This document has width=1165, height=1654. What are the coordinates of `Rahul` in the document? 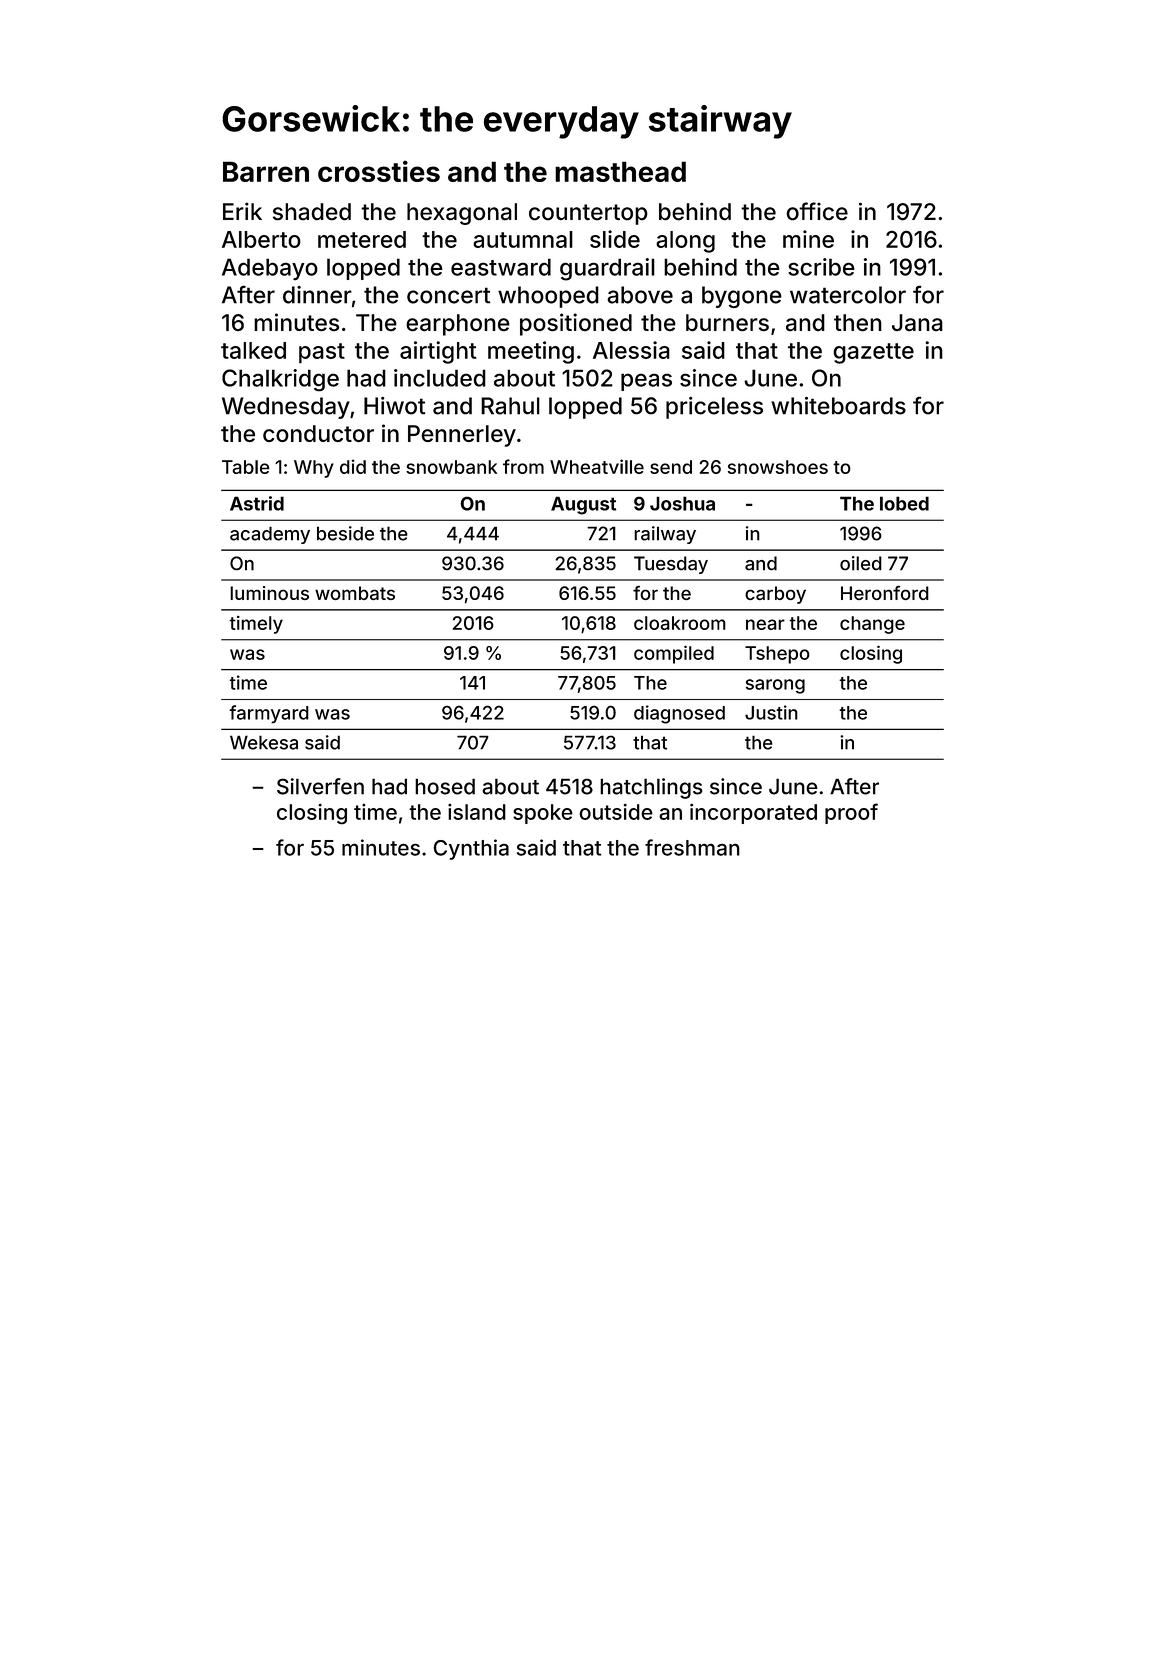 It's located at (510, 406).
